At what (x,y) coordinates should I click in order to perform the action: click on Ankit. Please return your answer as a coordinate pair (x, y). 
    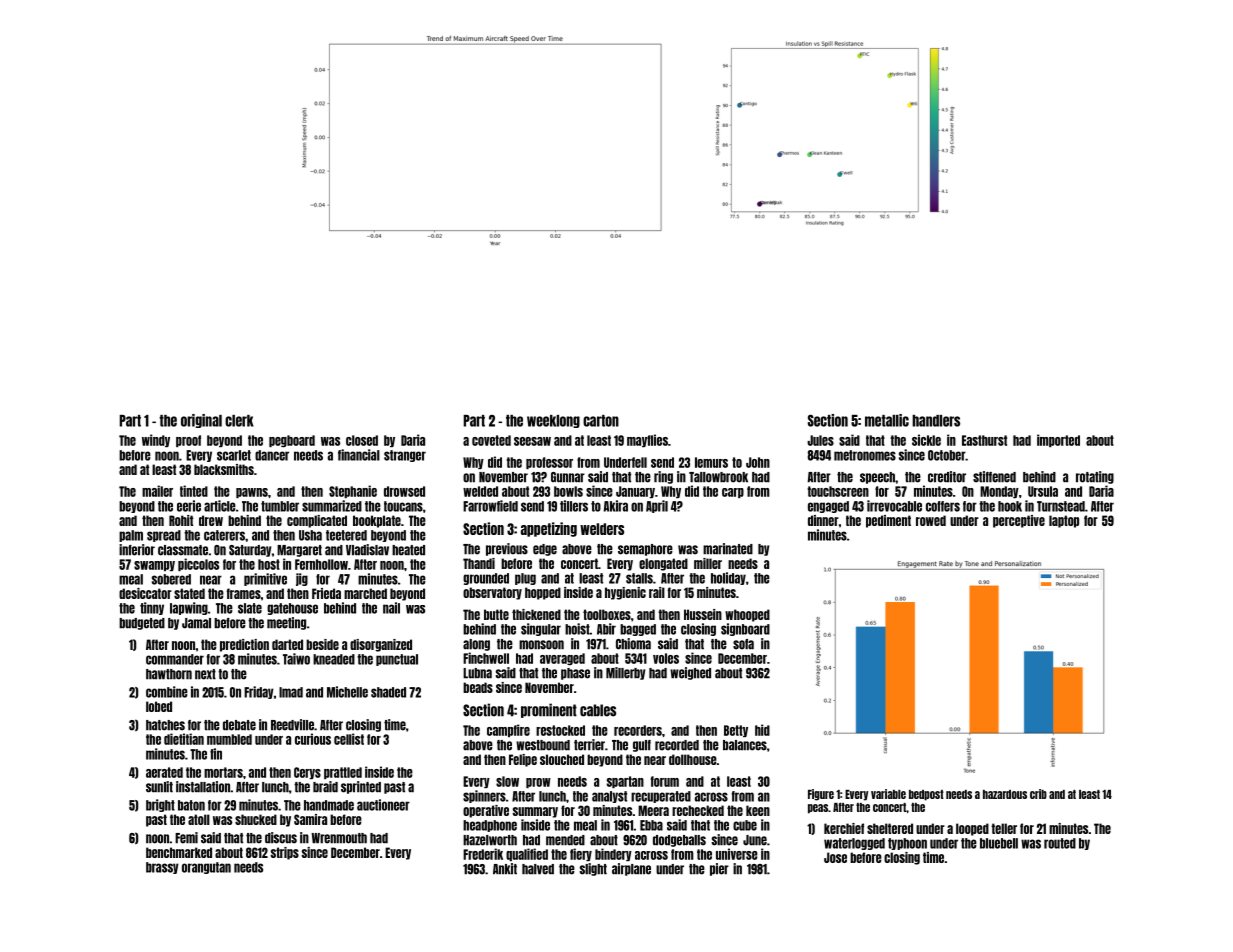
    Looking at the image, I should click on (505, 869).
